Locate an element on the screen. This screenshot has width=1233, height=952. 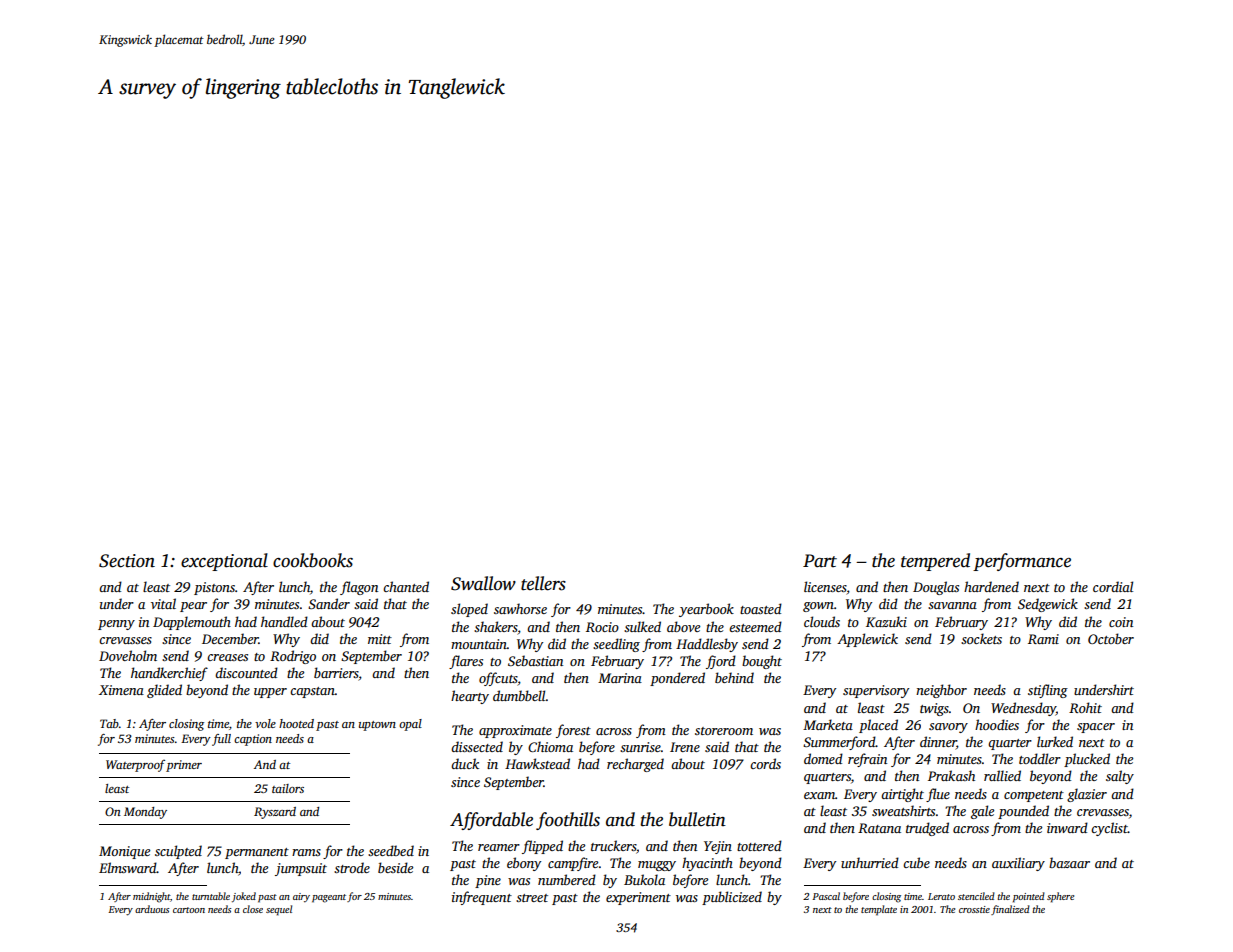
stifling is located at coordinates (1048, 691).
